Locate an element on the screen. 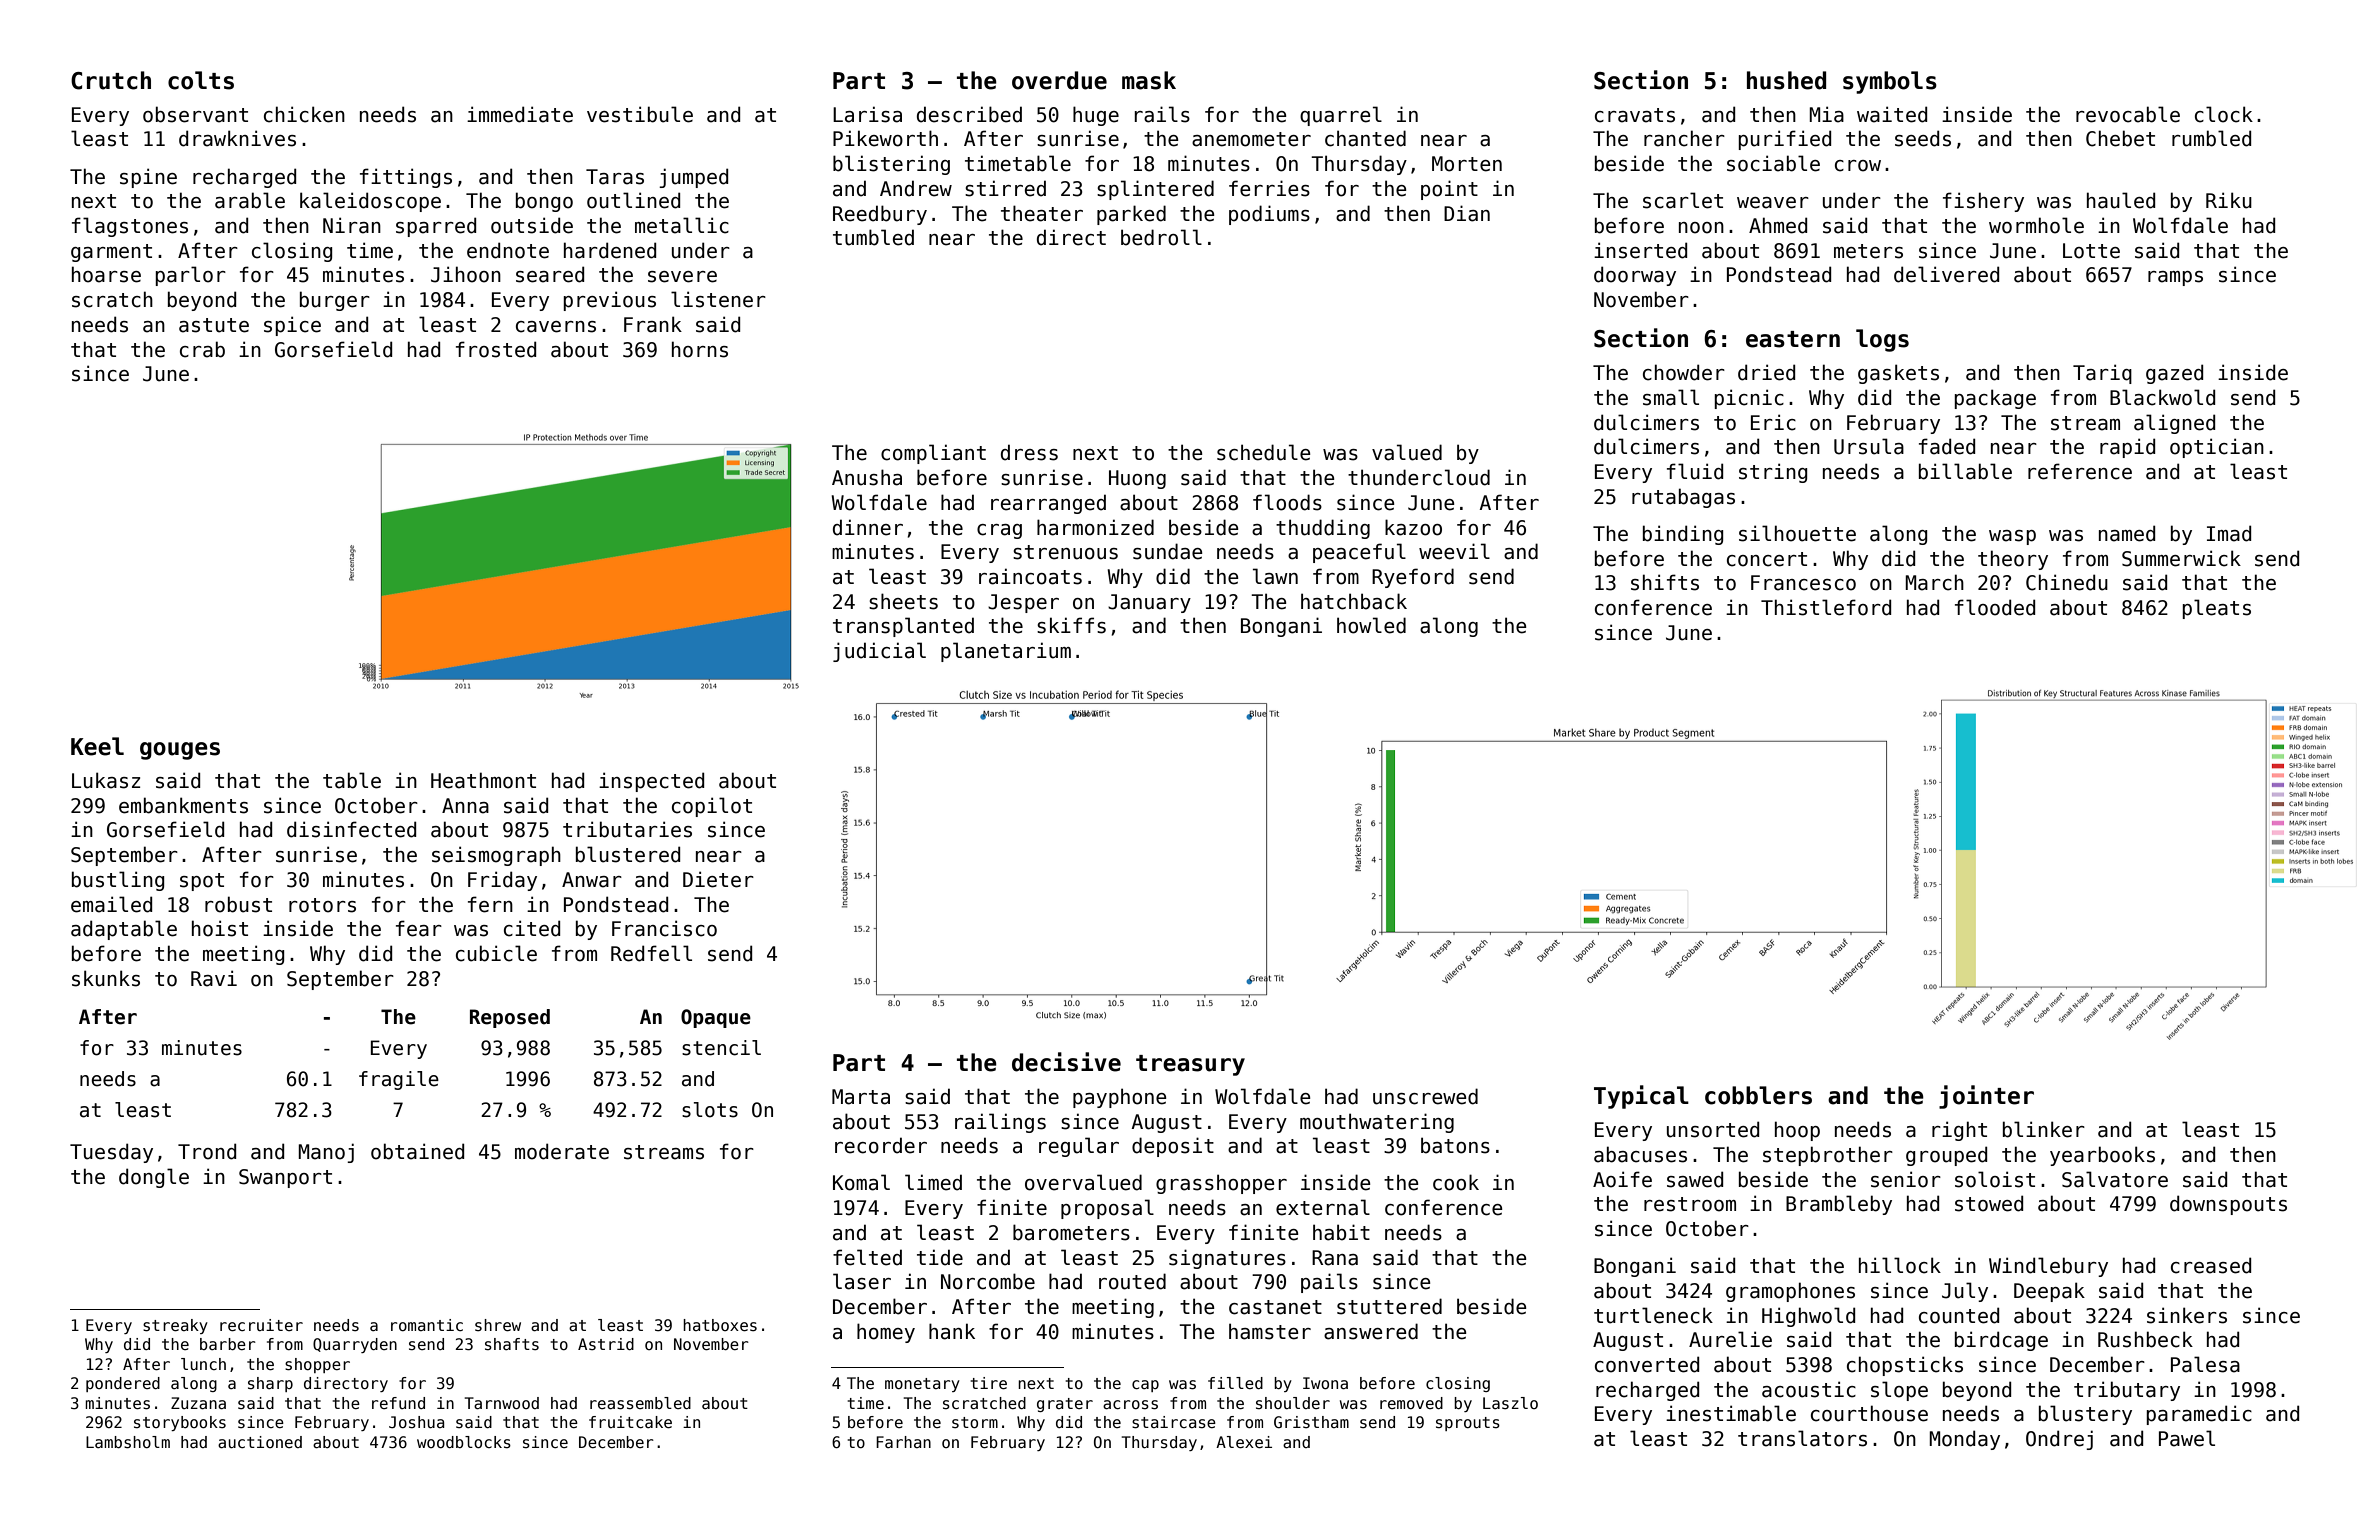  shrew is located at coordinates (498, 1325).
